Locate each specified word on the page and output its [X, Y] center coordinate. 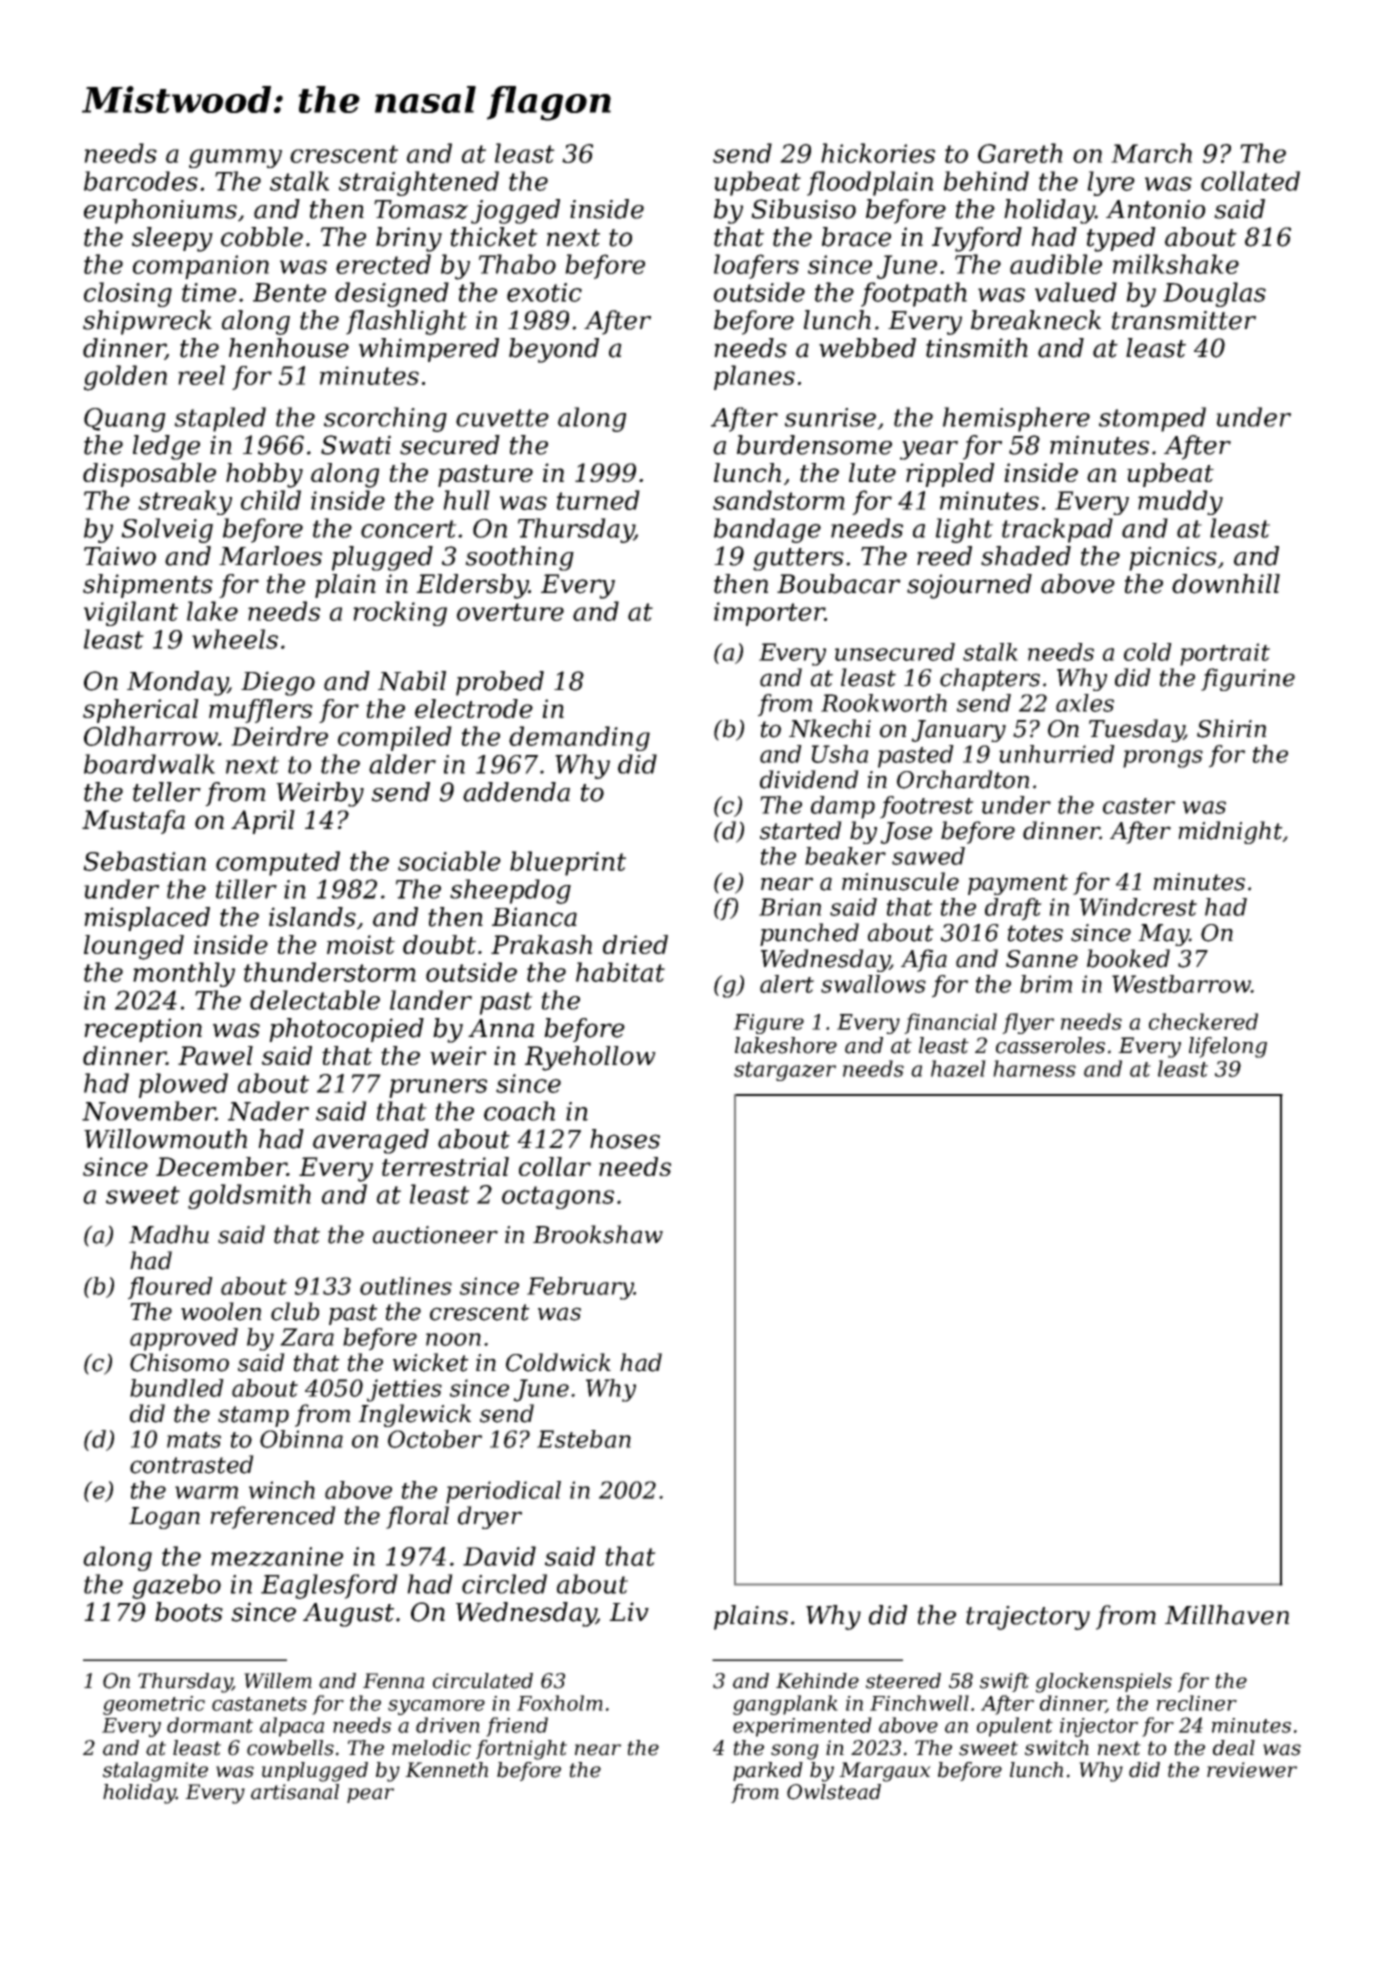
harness [1034, 1068]
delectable [315, 1000]
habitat [620, 972]
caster [1139, 806]
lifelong [1228, 1047]
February [580, 1288]
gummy [235, 158]
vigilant [131, 613]
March [1151, 153]
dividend [809, 779]
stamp [253, 1416]
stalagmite [155, 1772]
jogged [515, 211]
